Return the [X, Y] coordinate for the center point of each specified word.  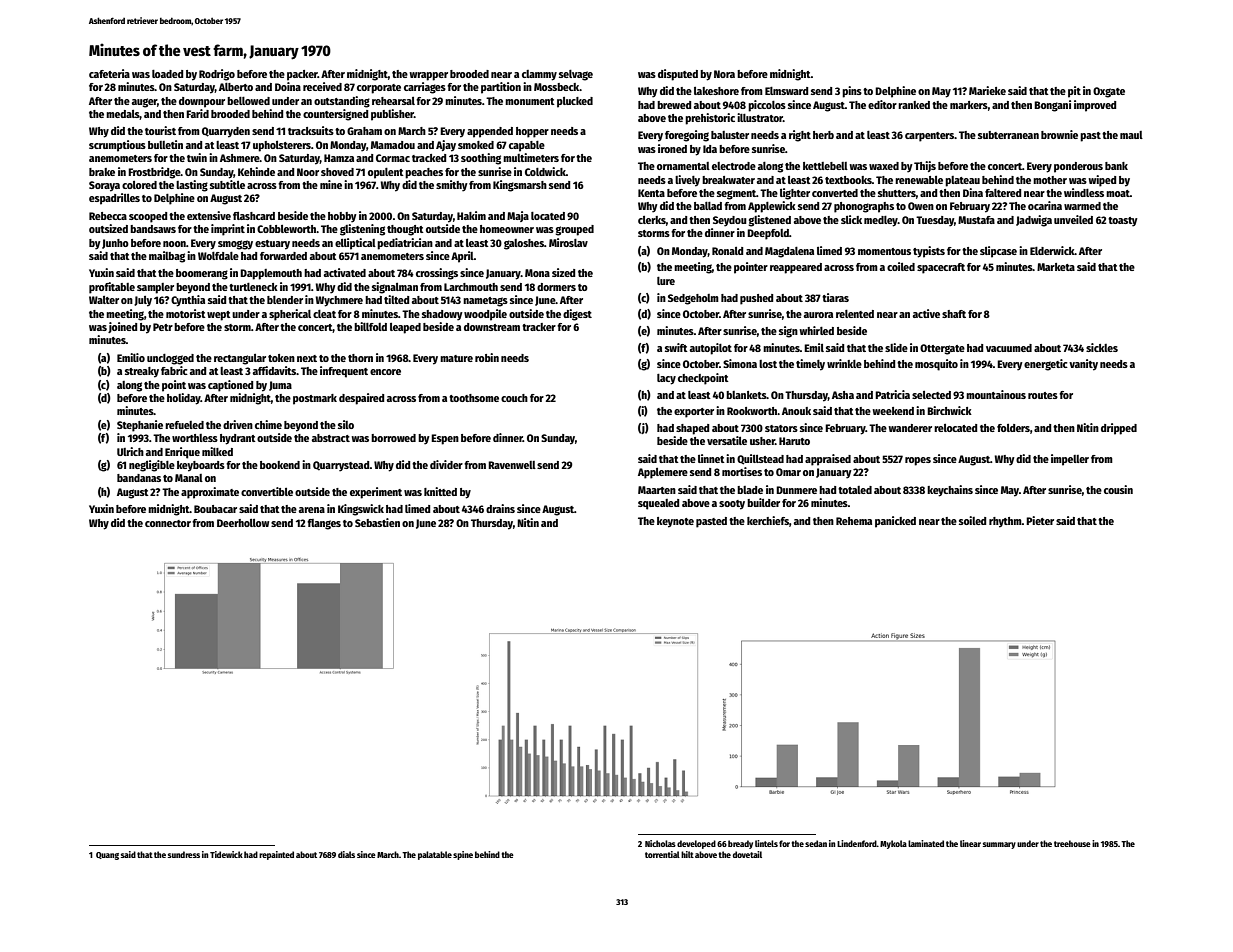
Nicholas [660, 843]
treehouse [1072, 843]
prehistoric [710, 119]
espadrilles [114, 199]
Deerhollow [243, 523]
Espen [445, 439]
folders [1013, 428]
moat [1118, 193]
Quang [107, 856]
